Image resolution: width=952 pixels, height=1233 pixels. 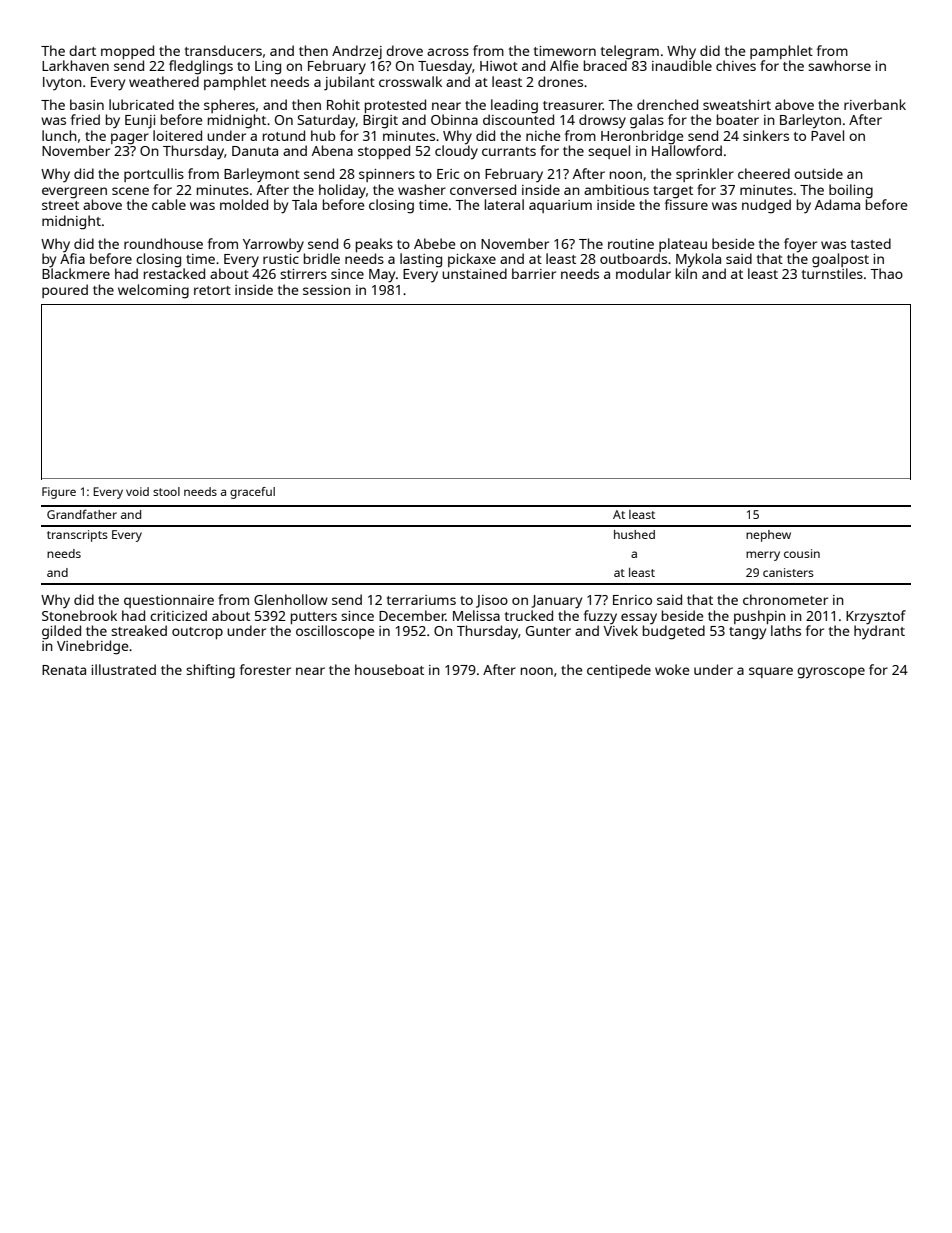 I want to click on illustrated, so click(x=123, y=669).
